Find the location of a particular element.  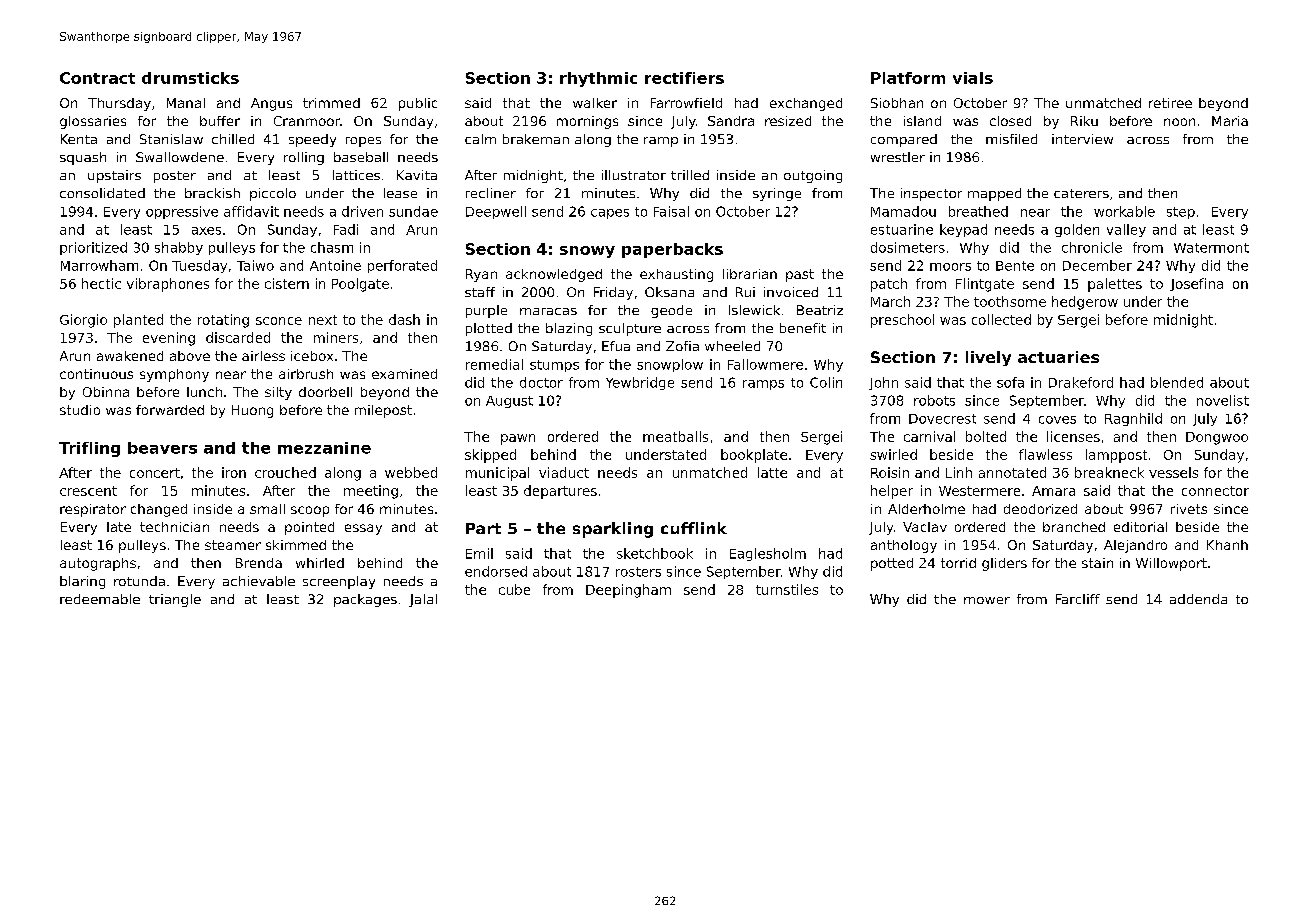

Poolgate is located at coordinates (360, 285).
